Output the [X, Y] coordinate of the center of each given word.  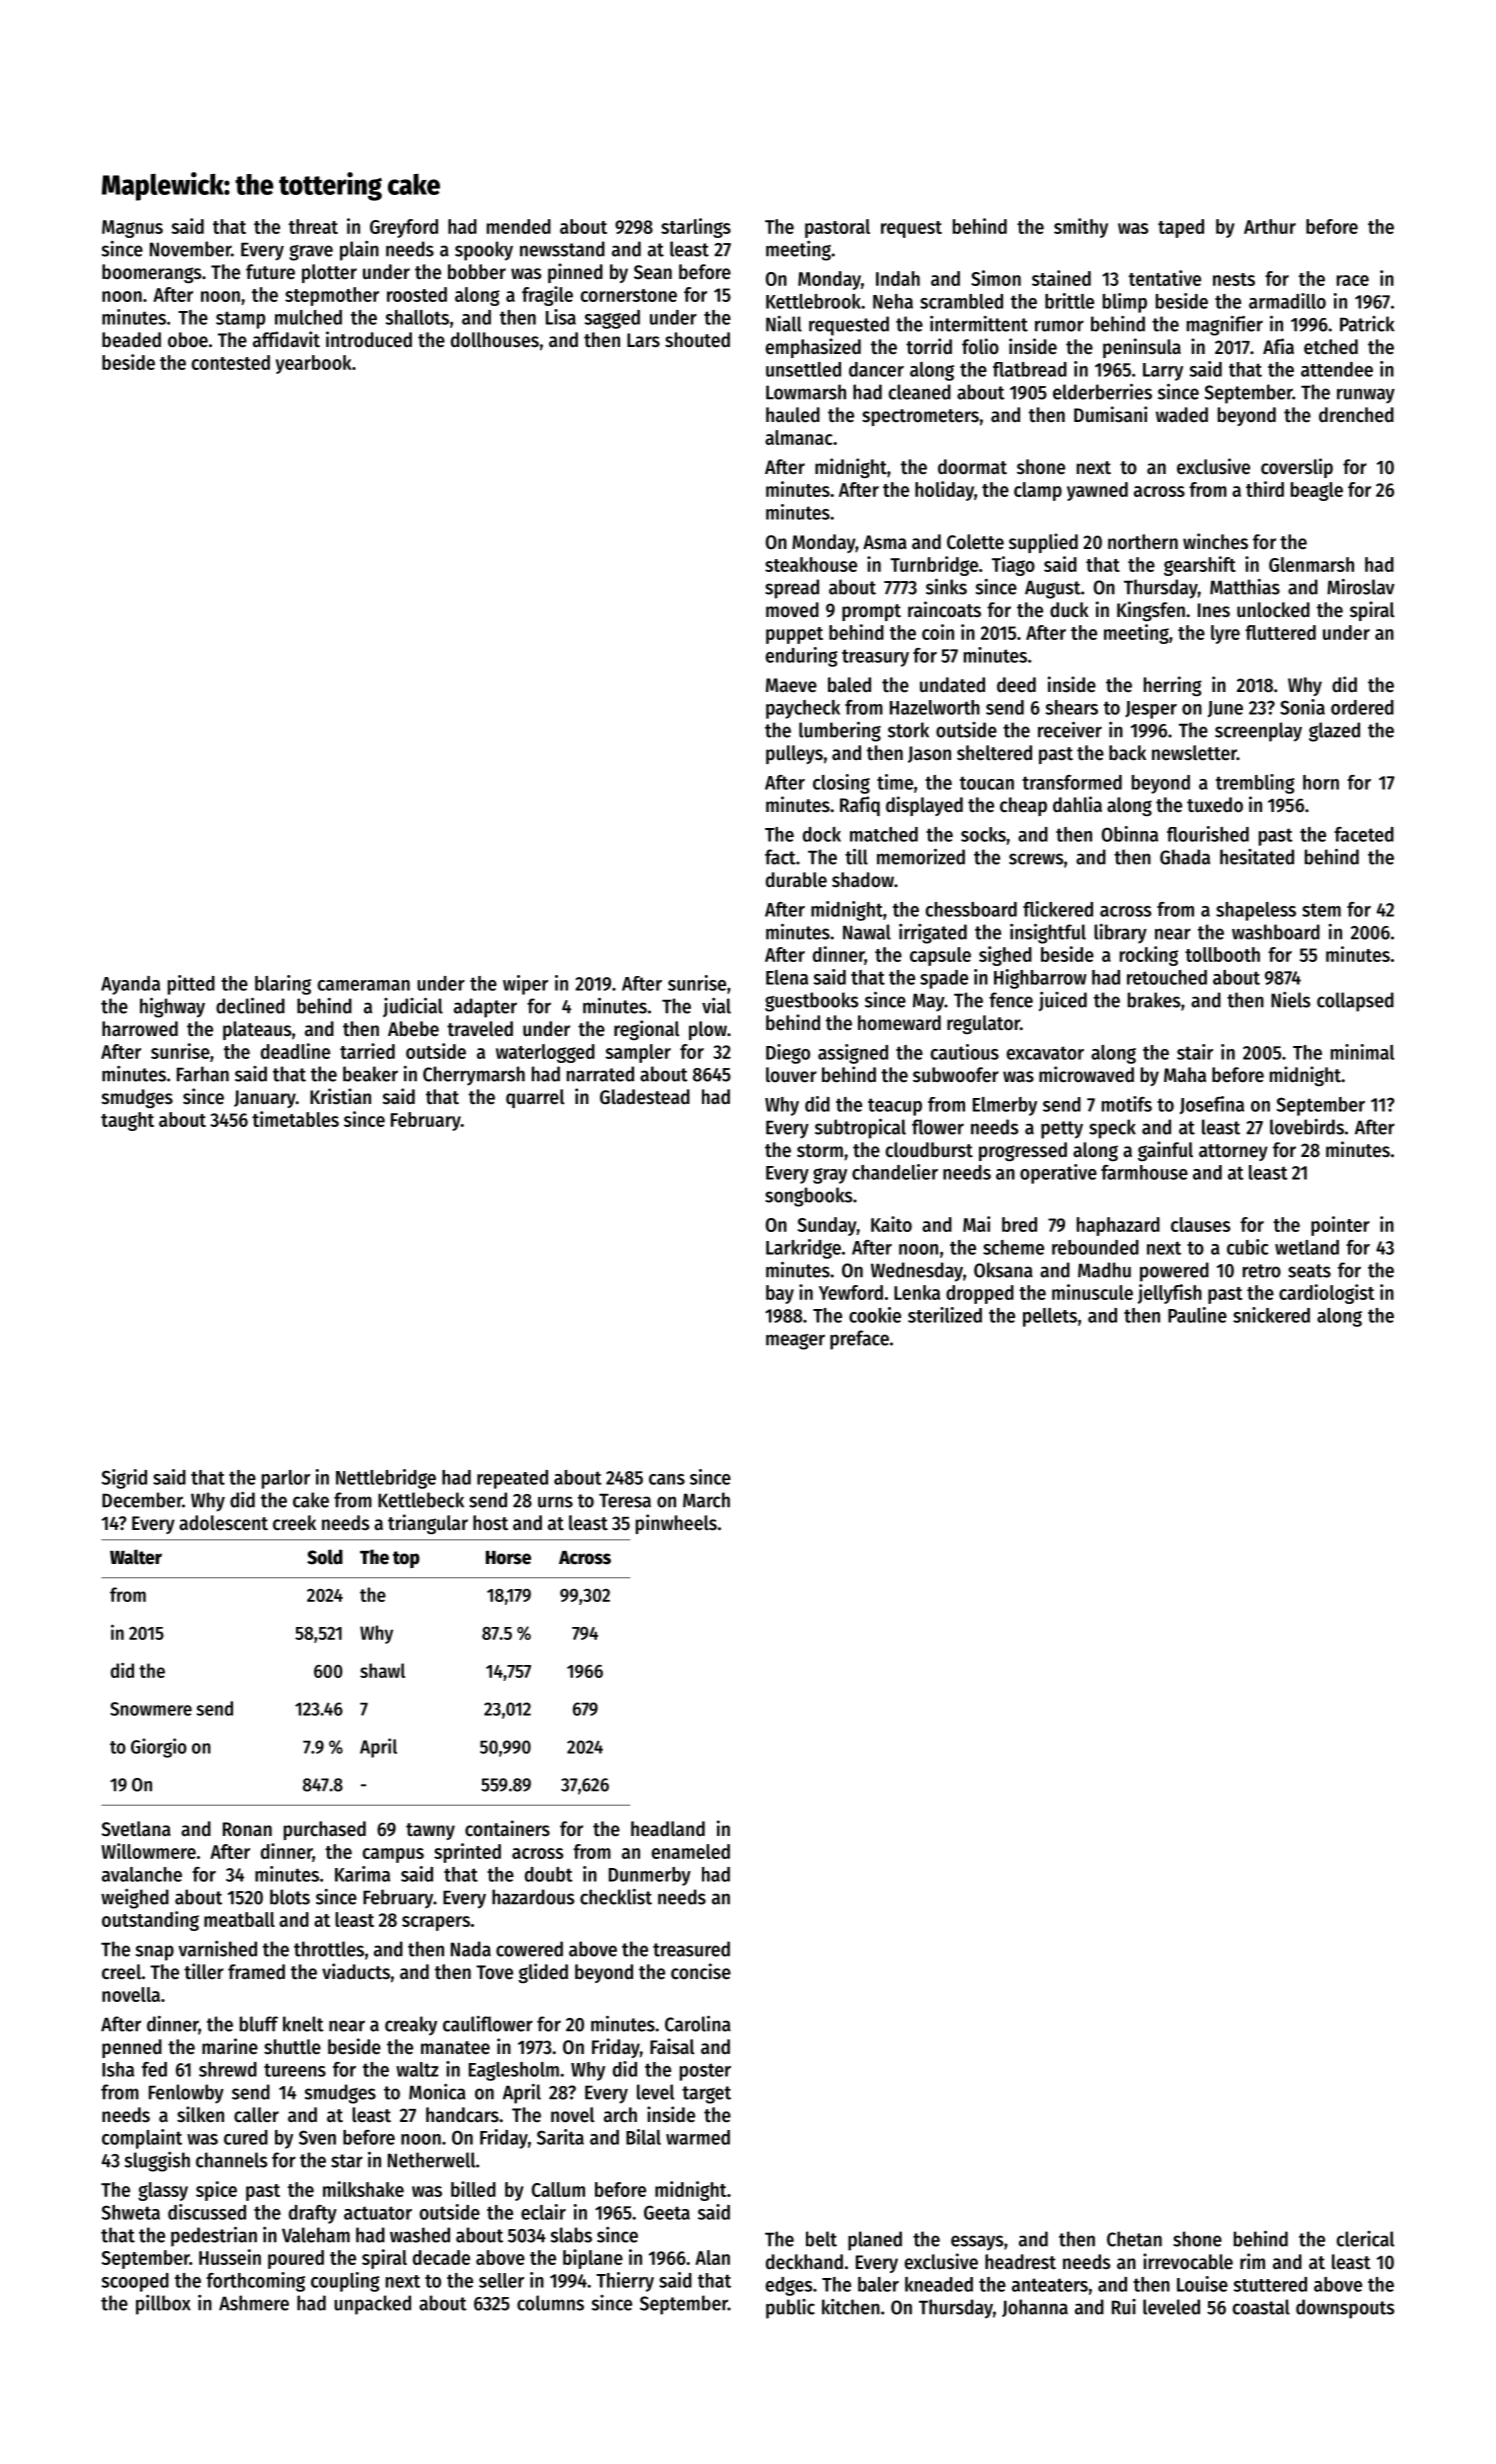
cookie [875, 1315]
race [1353, 280]
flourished [1208, 834]
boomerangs [151, 273]
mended [519, 226]
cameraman [364, 985]
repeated [512, 1479]
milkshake [363, 2189]
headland [668, 1829]
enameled [691, 1851]
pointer [1340, 1226]
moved [792, 610]
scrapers [436, 1923]
